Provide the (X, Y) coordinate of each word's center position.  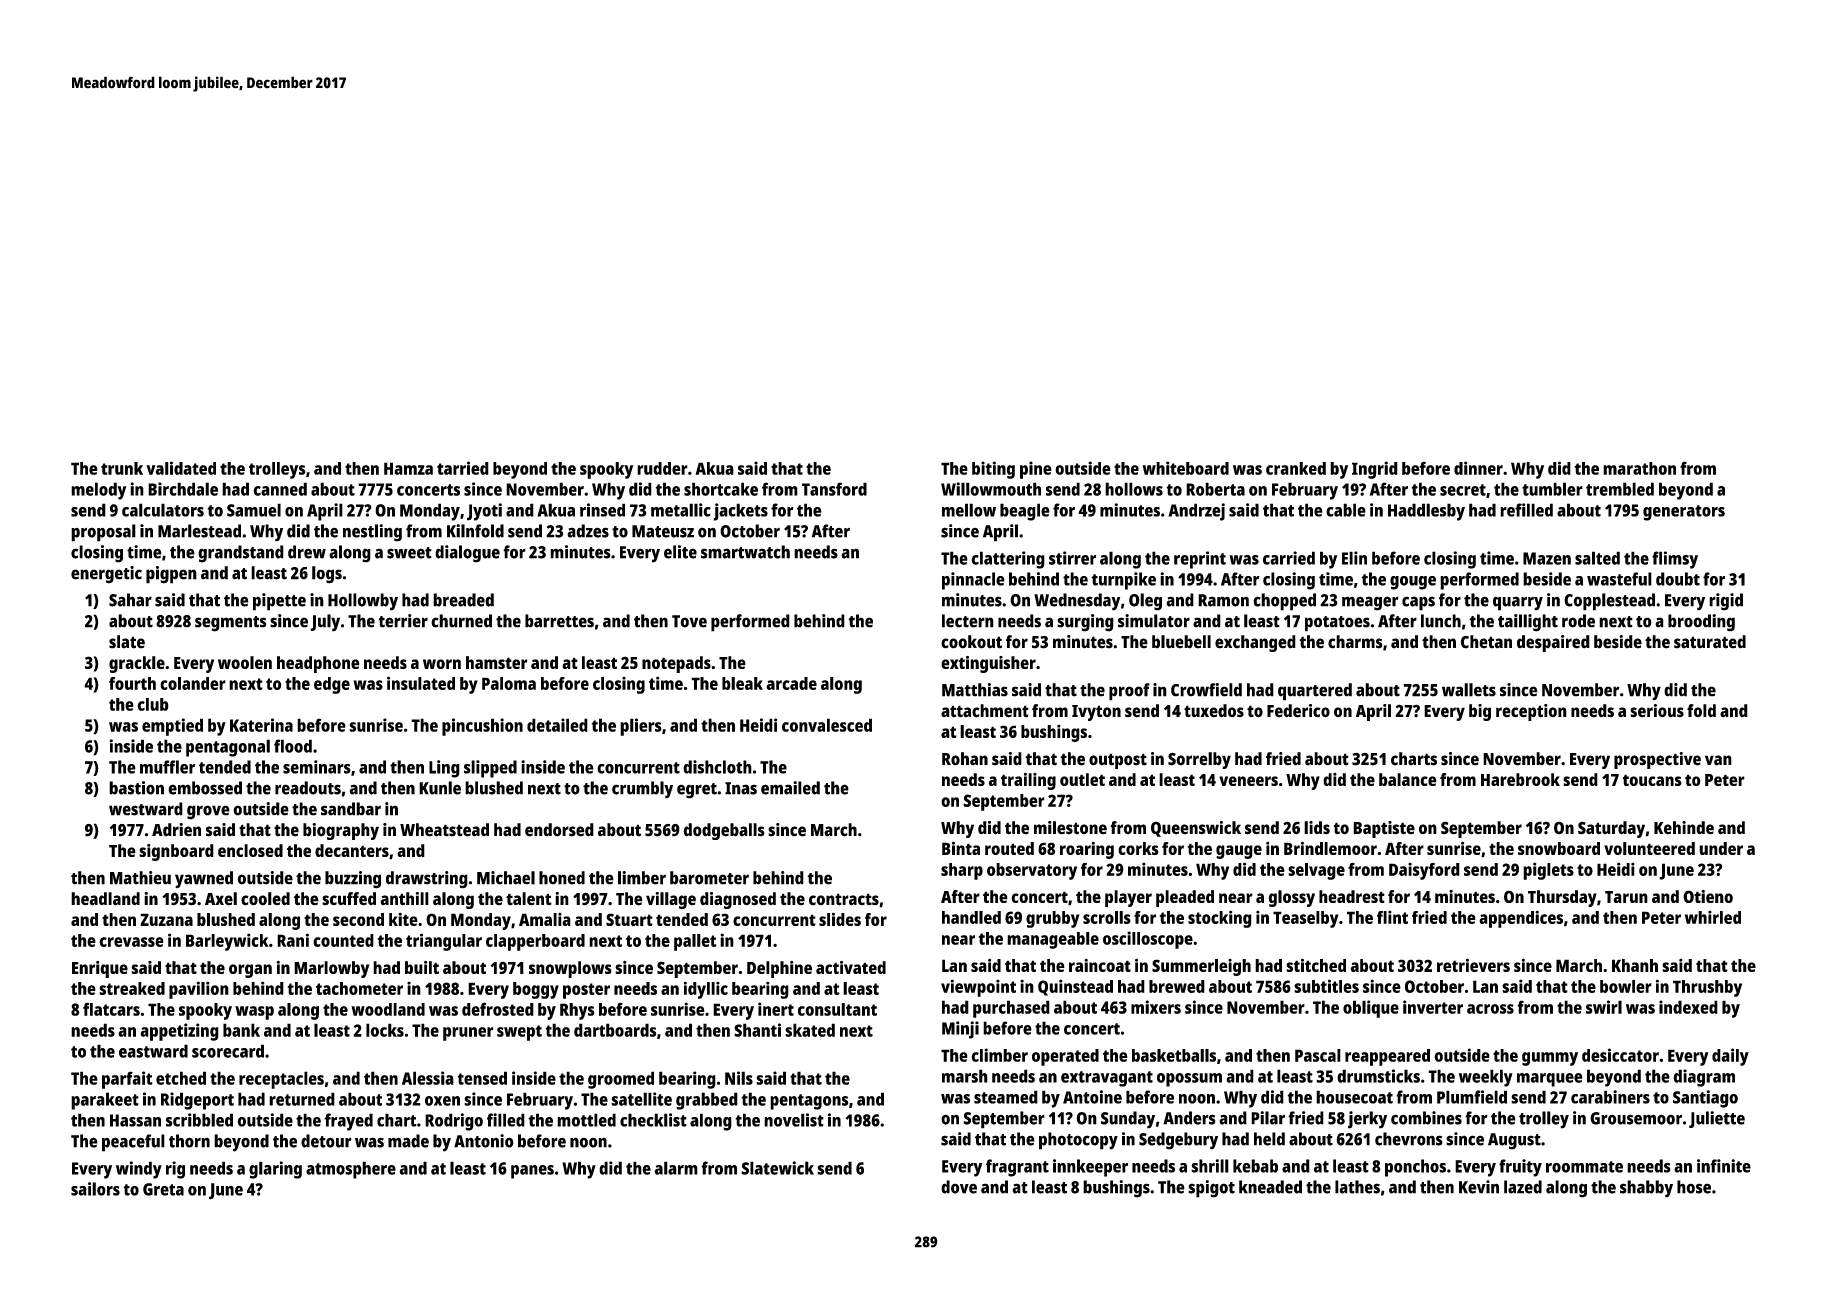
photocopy (1078, 1141)
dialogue (467, 554)
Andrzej (1196, 512)
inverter (1433, 1007)
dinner (1478, 468)
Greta (163, 1189)
